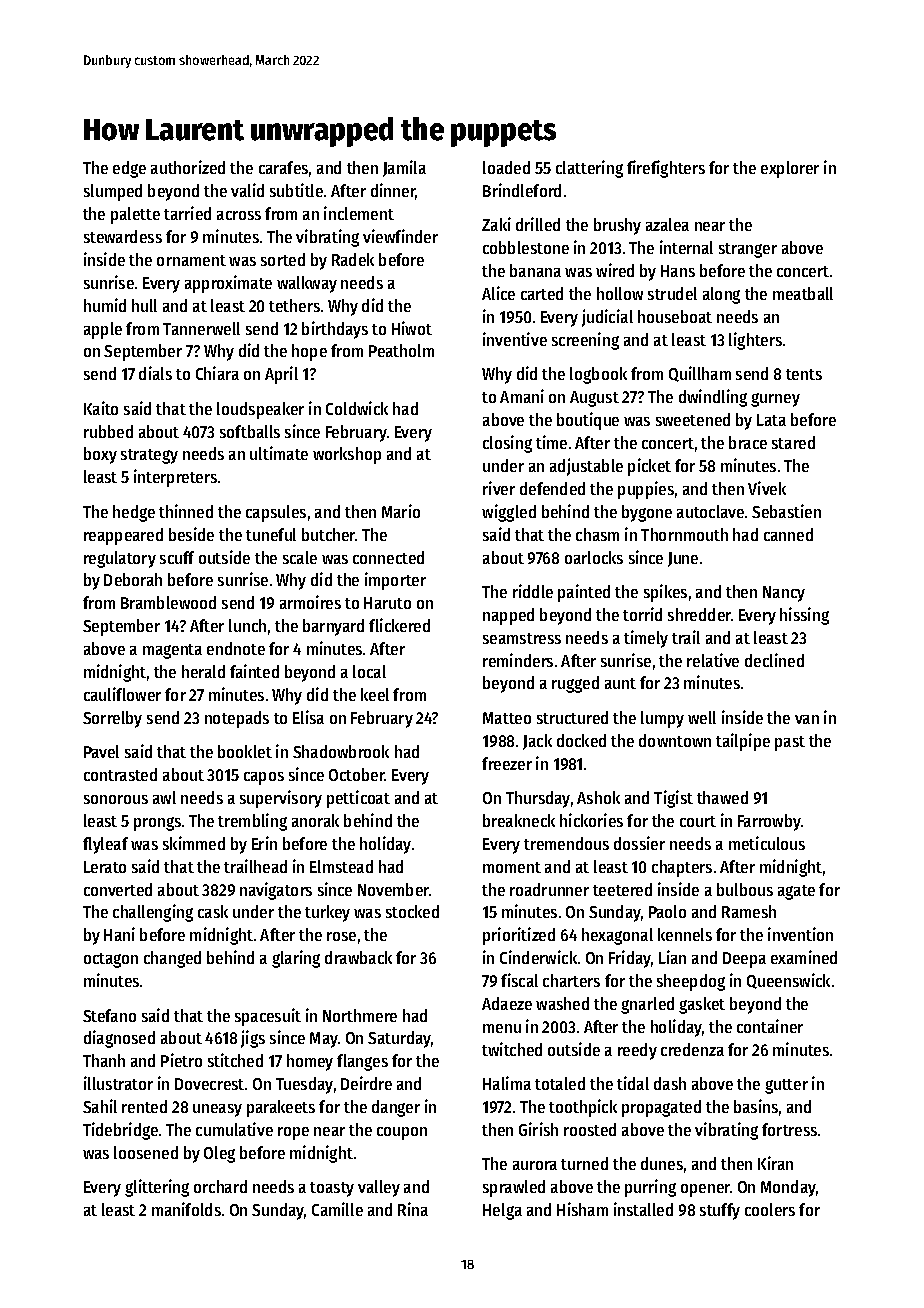  Describe the element at coordinates (213, 911) in the screenshot. I see `cask` at that location.
